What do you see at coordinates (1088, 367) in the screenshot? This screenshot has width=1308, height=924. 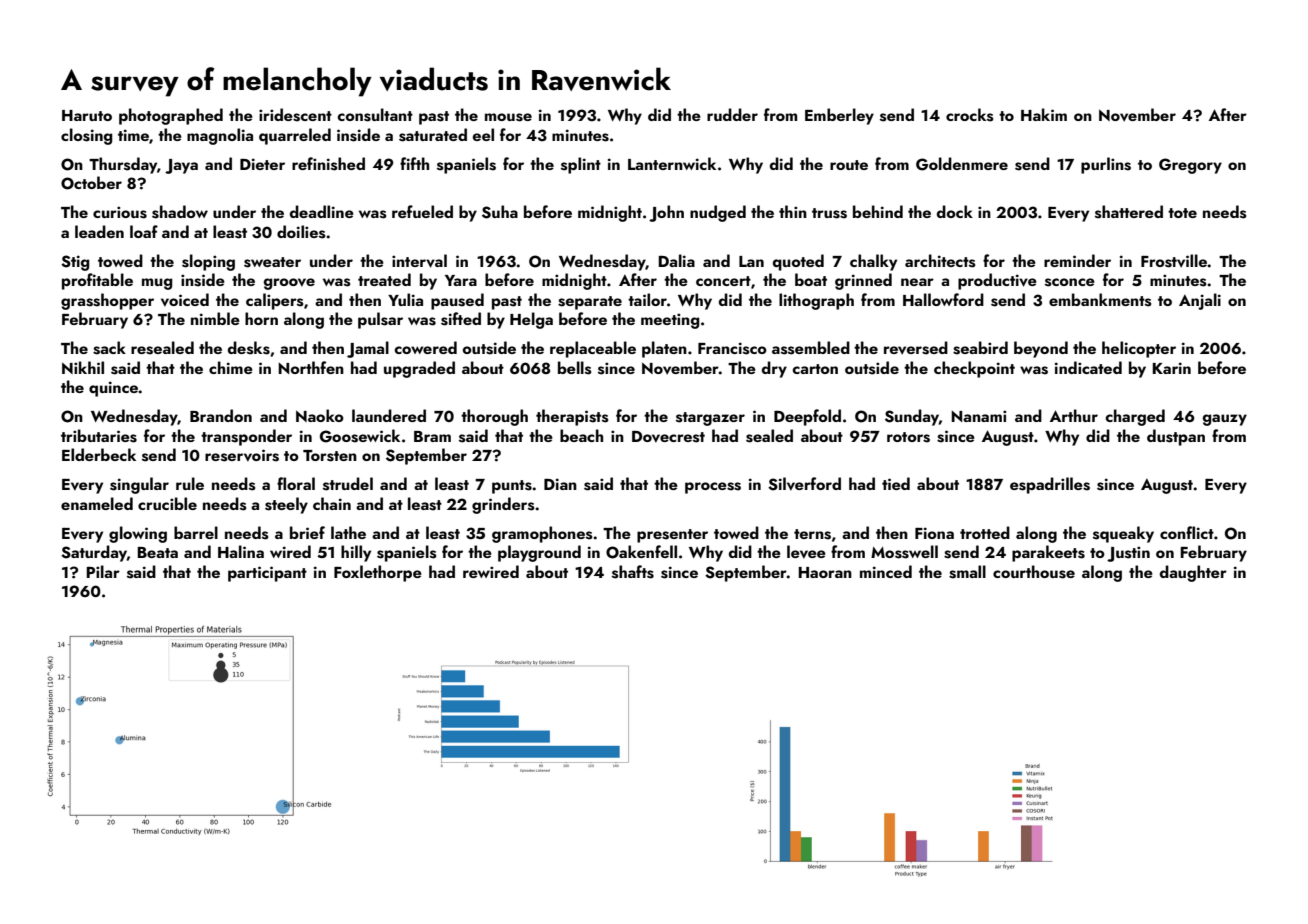 I see `indicated` at bounding box center [1088, 367].
